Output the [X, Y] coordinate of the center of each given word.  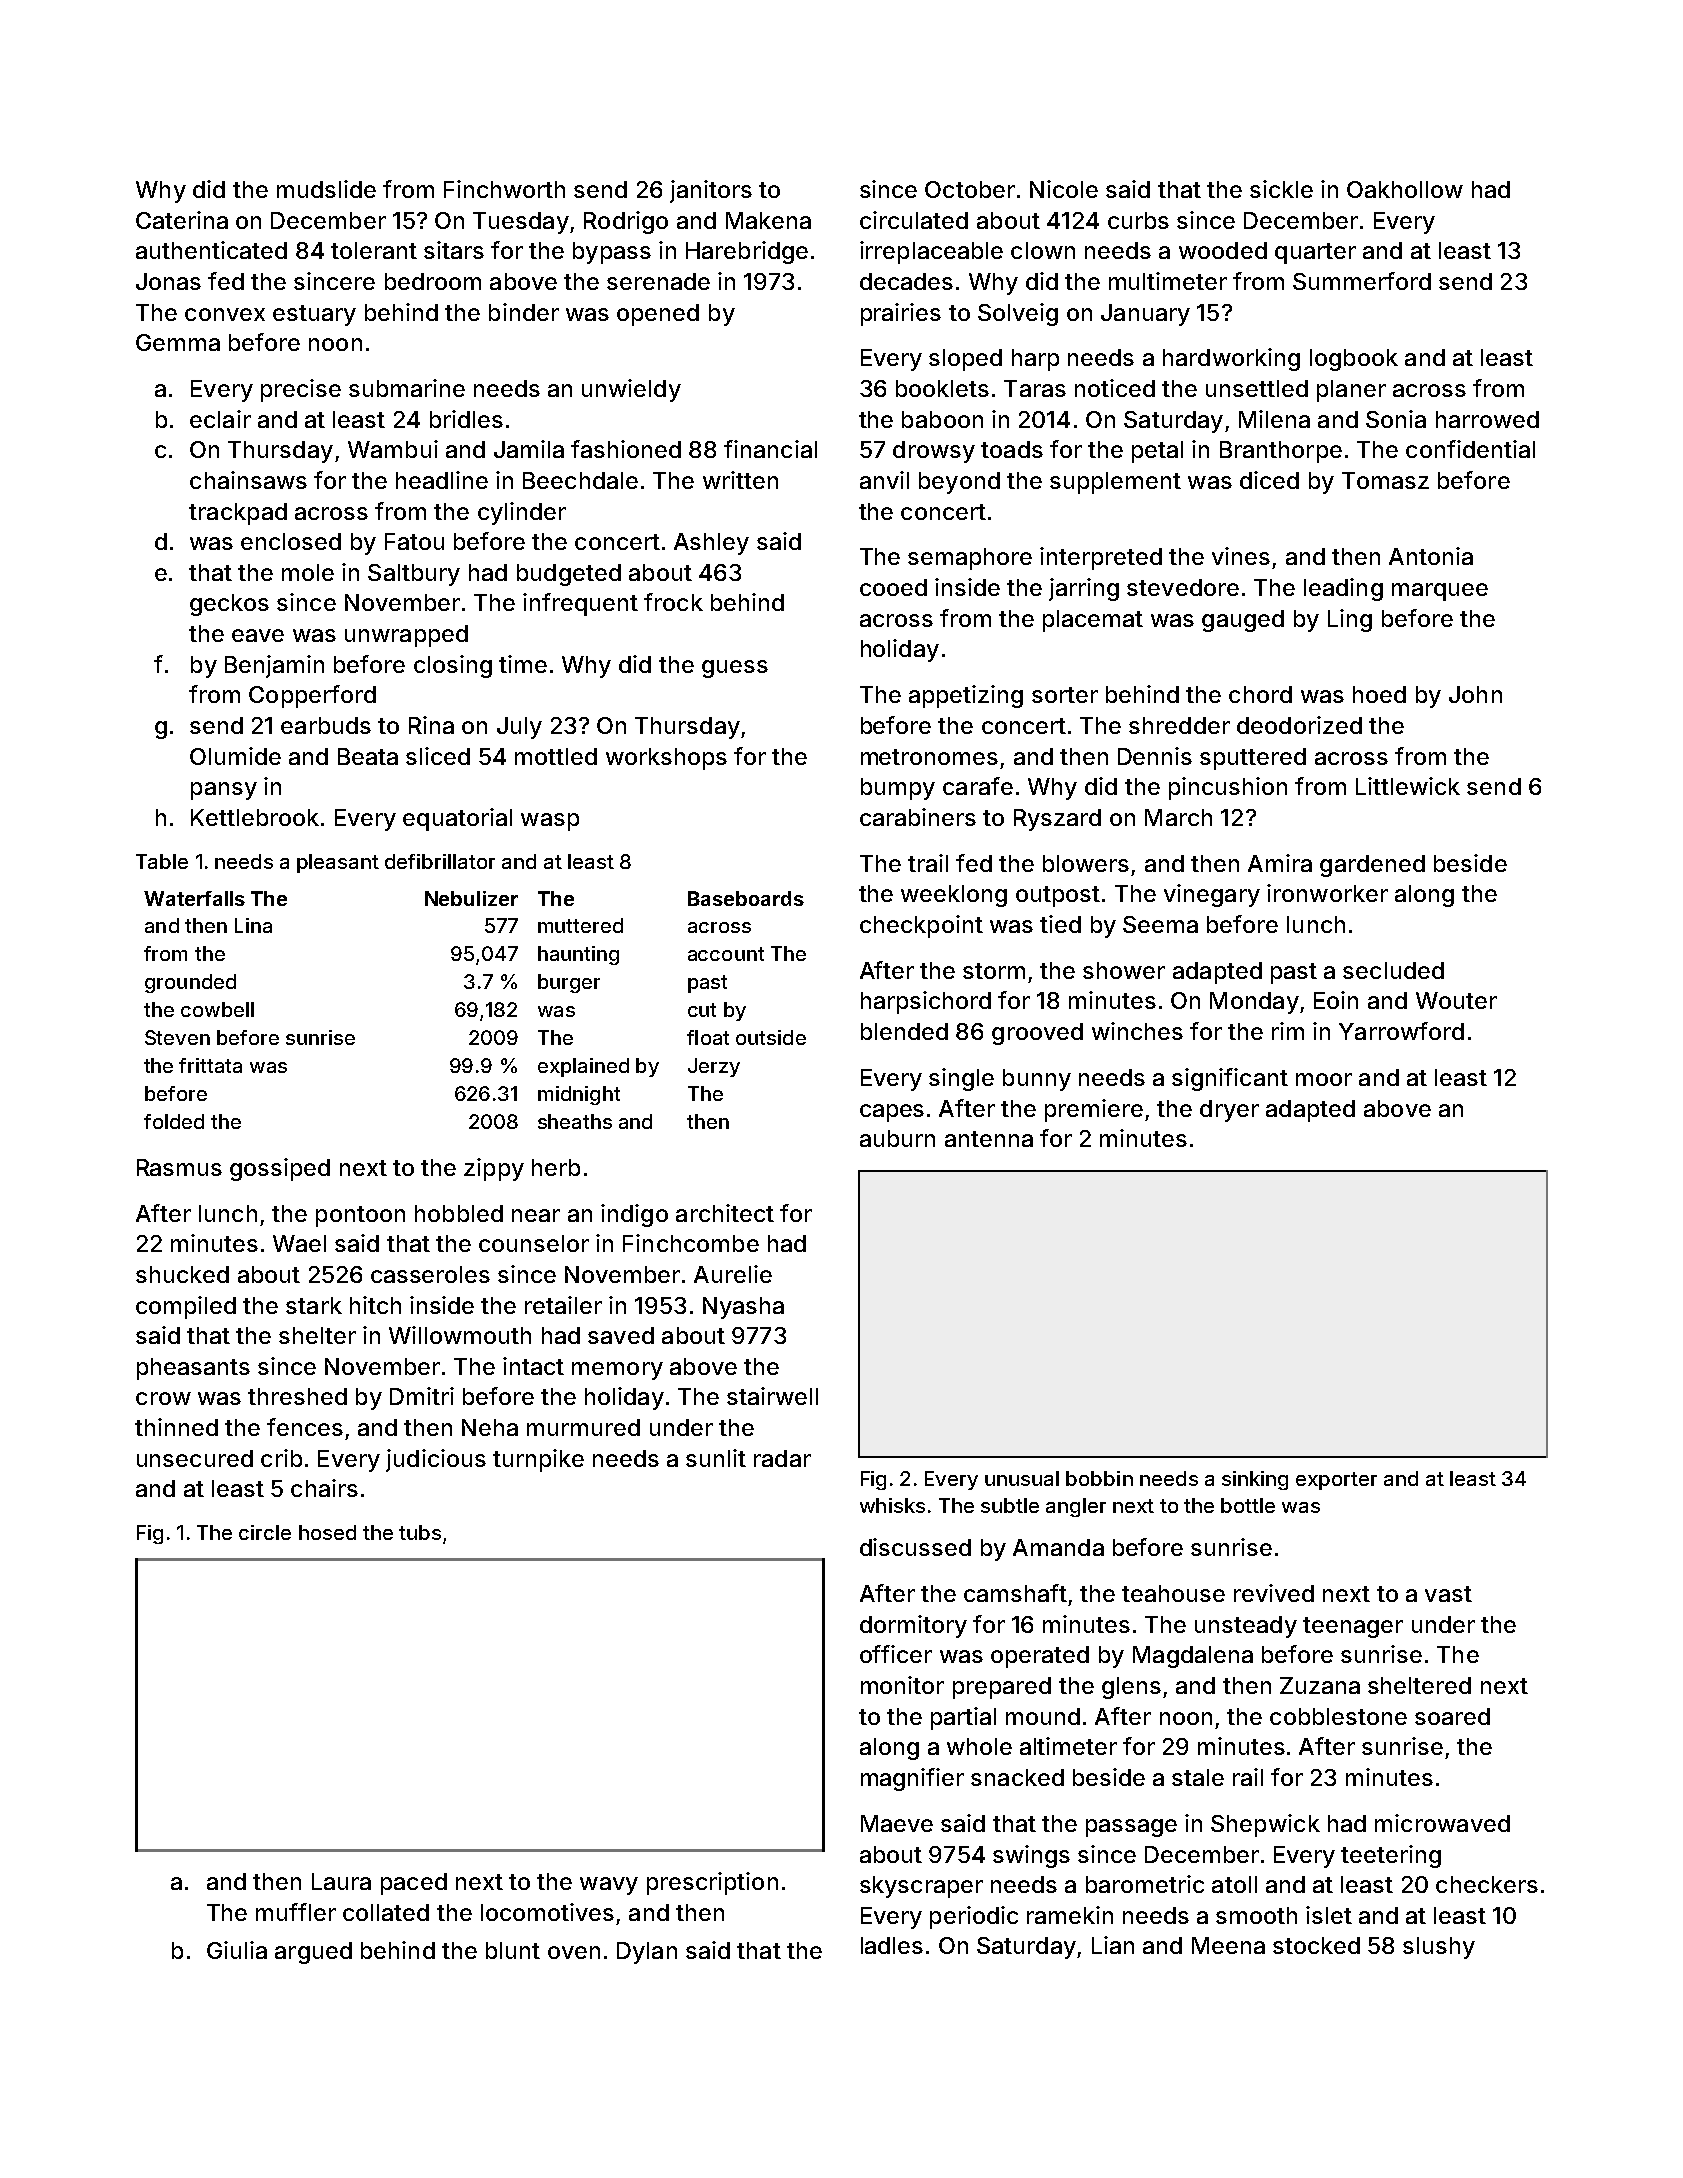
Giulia [237, 1950]
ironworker [1327, 893]
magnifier [912, 1779]
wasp [550, 822]
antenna [989, 1139]
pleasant [338, 863]
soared [1452, 1716]
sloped [965, 360]
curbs [1138, 220]
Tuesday [521, 223]
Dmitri [422, 1396]
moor [1324, 1079]
